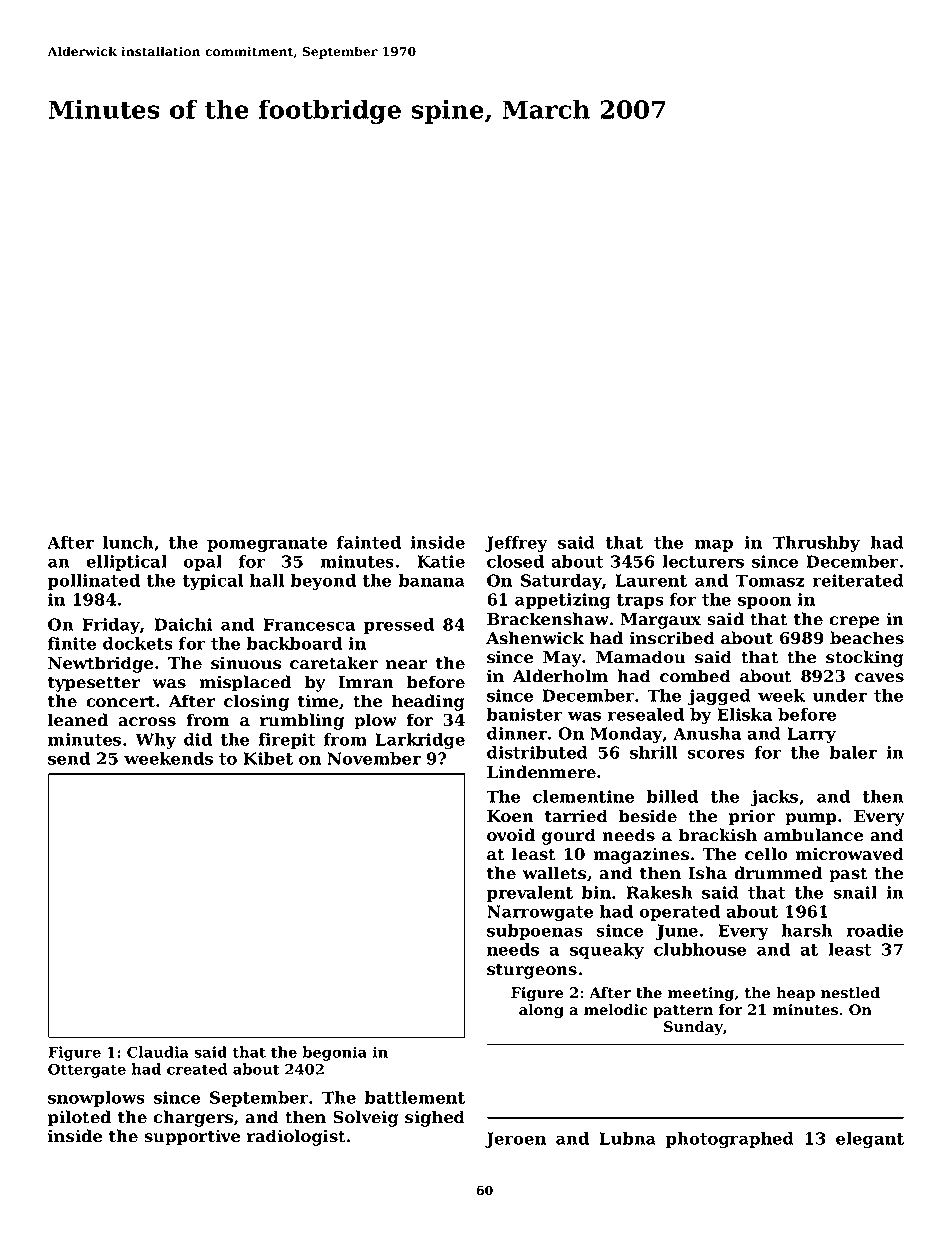 Image resolution: width=952 pixels, height=1233 pixels. I want to click on elegant, so click(870, 1140).
